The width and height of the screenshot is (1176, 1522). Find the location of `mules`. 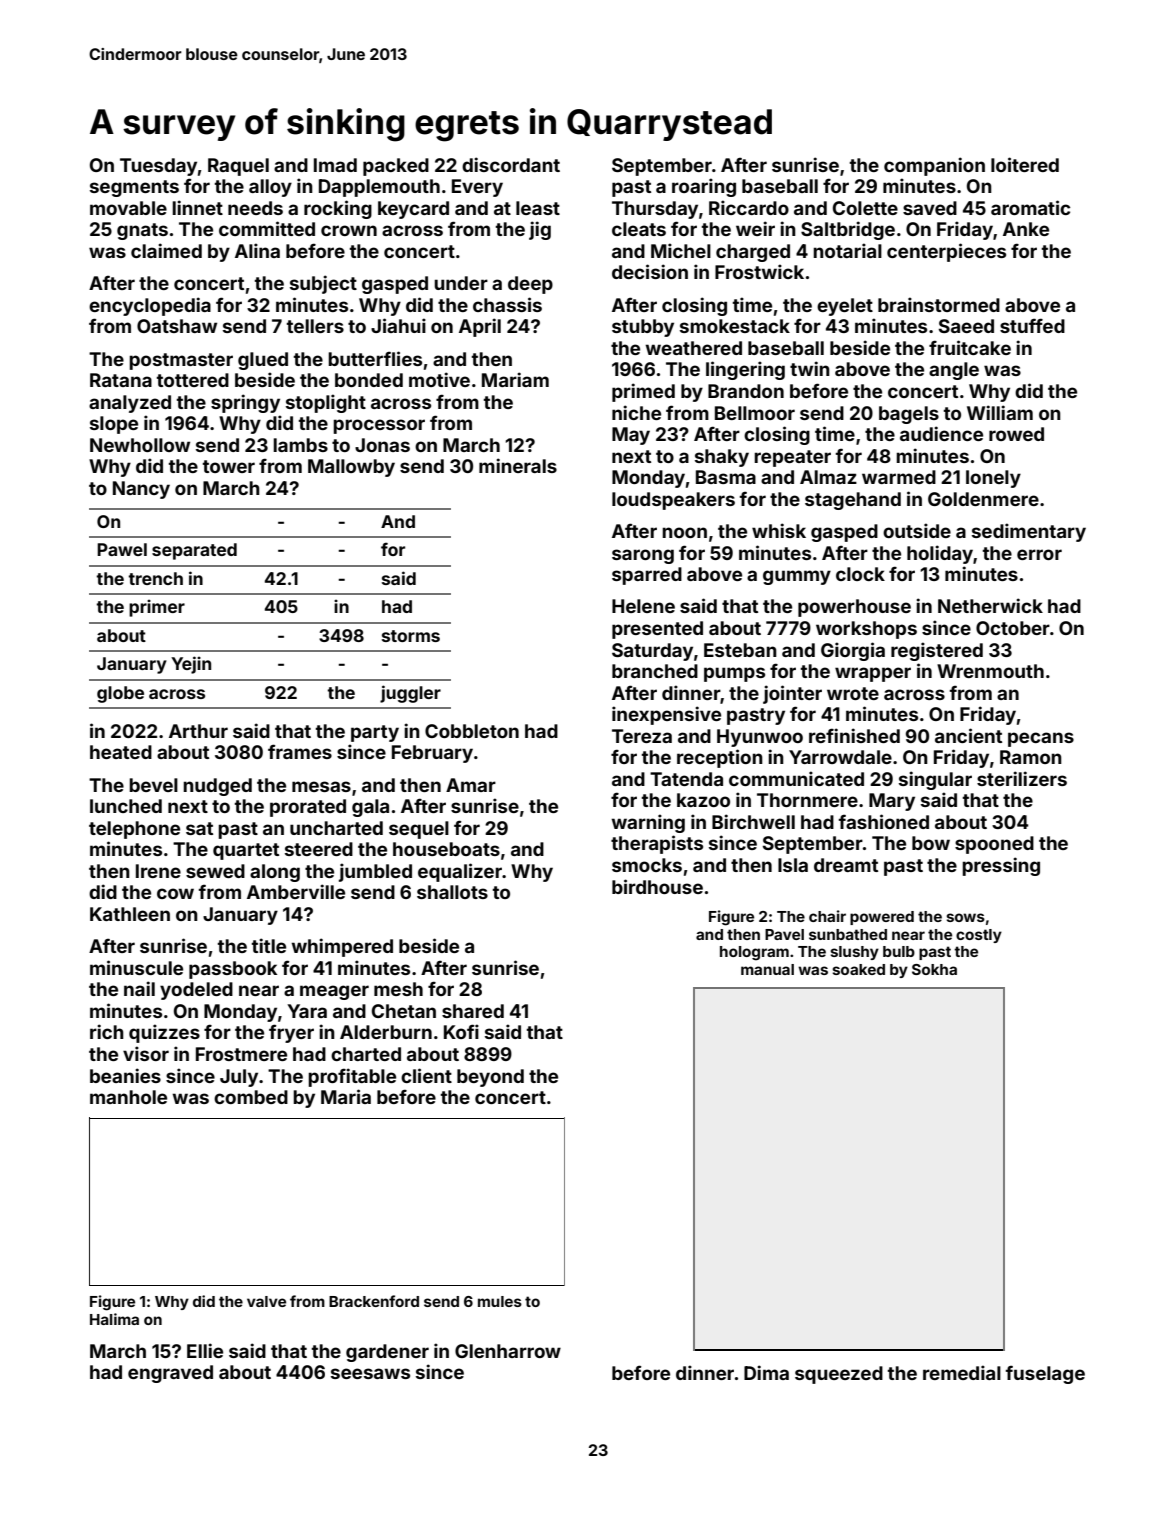

mules is located at coordinates (500, 1301).
